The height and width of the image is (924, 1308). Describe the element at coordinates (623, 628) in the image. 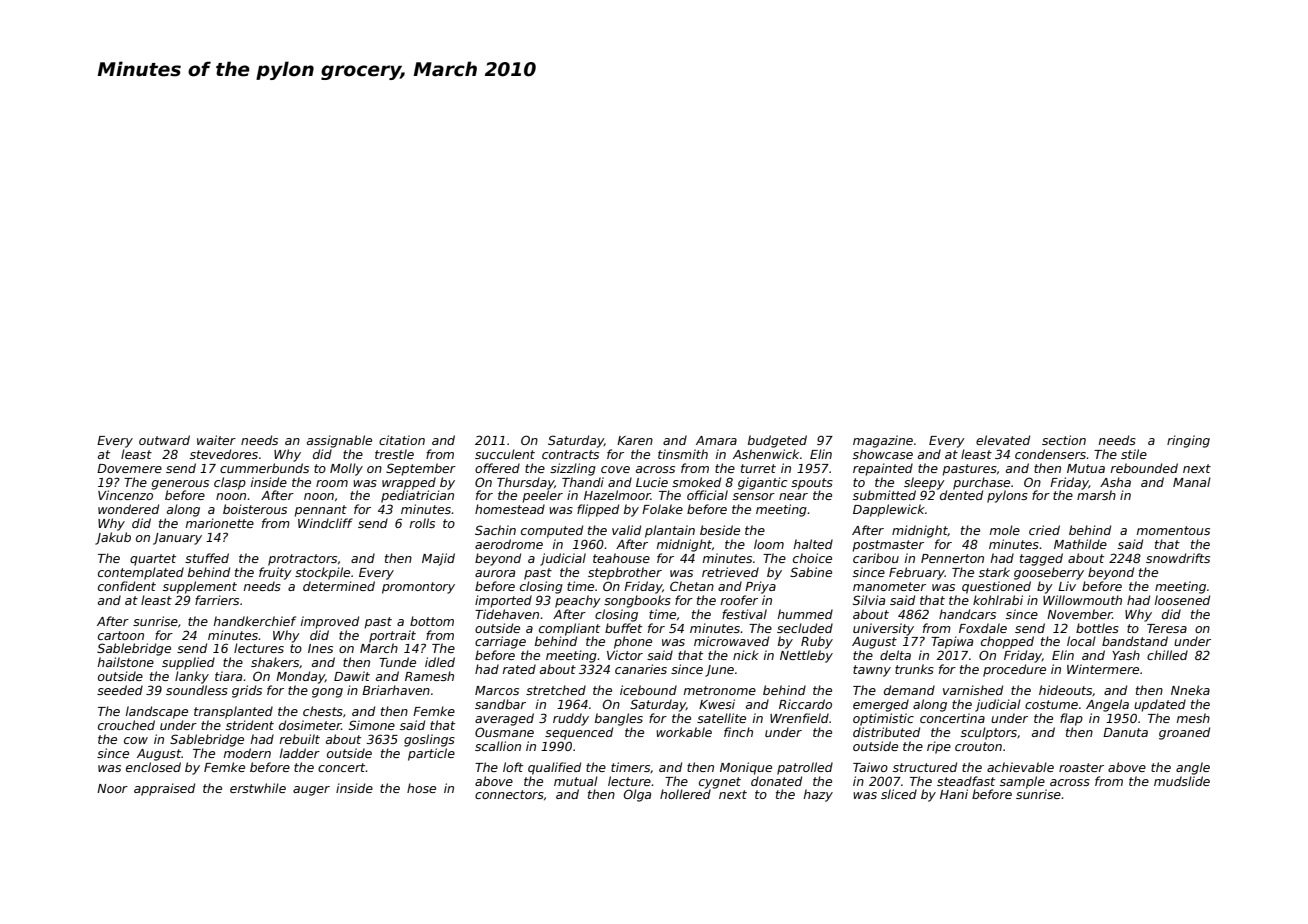

I see `buffet` at that location.
